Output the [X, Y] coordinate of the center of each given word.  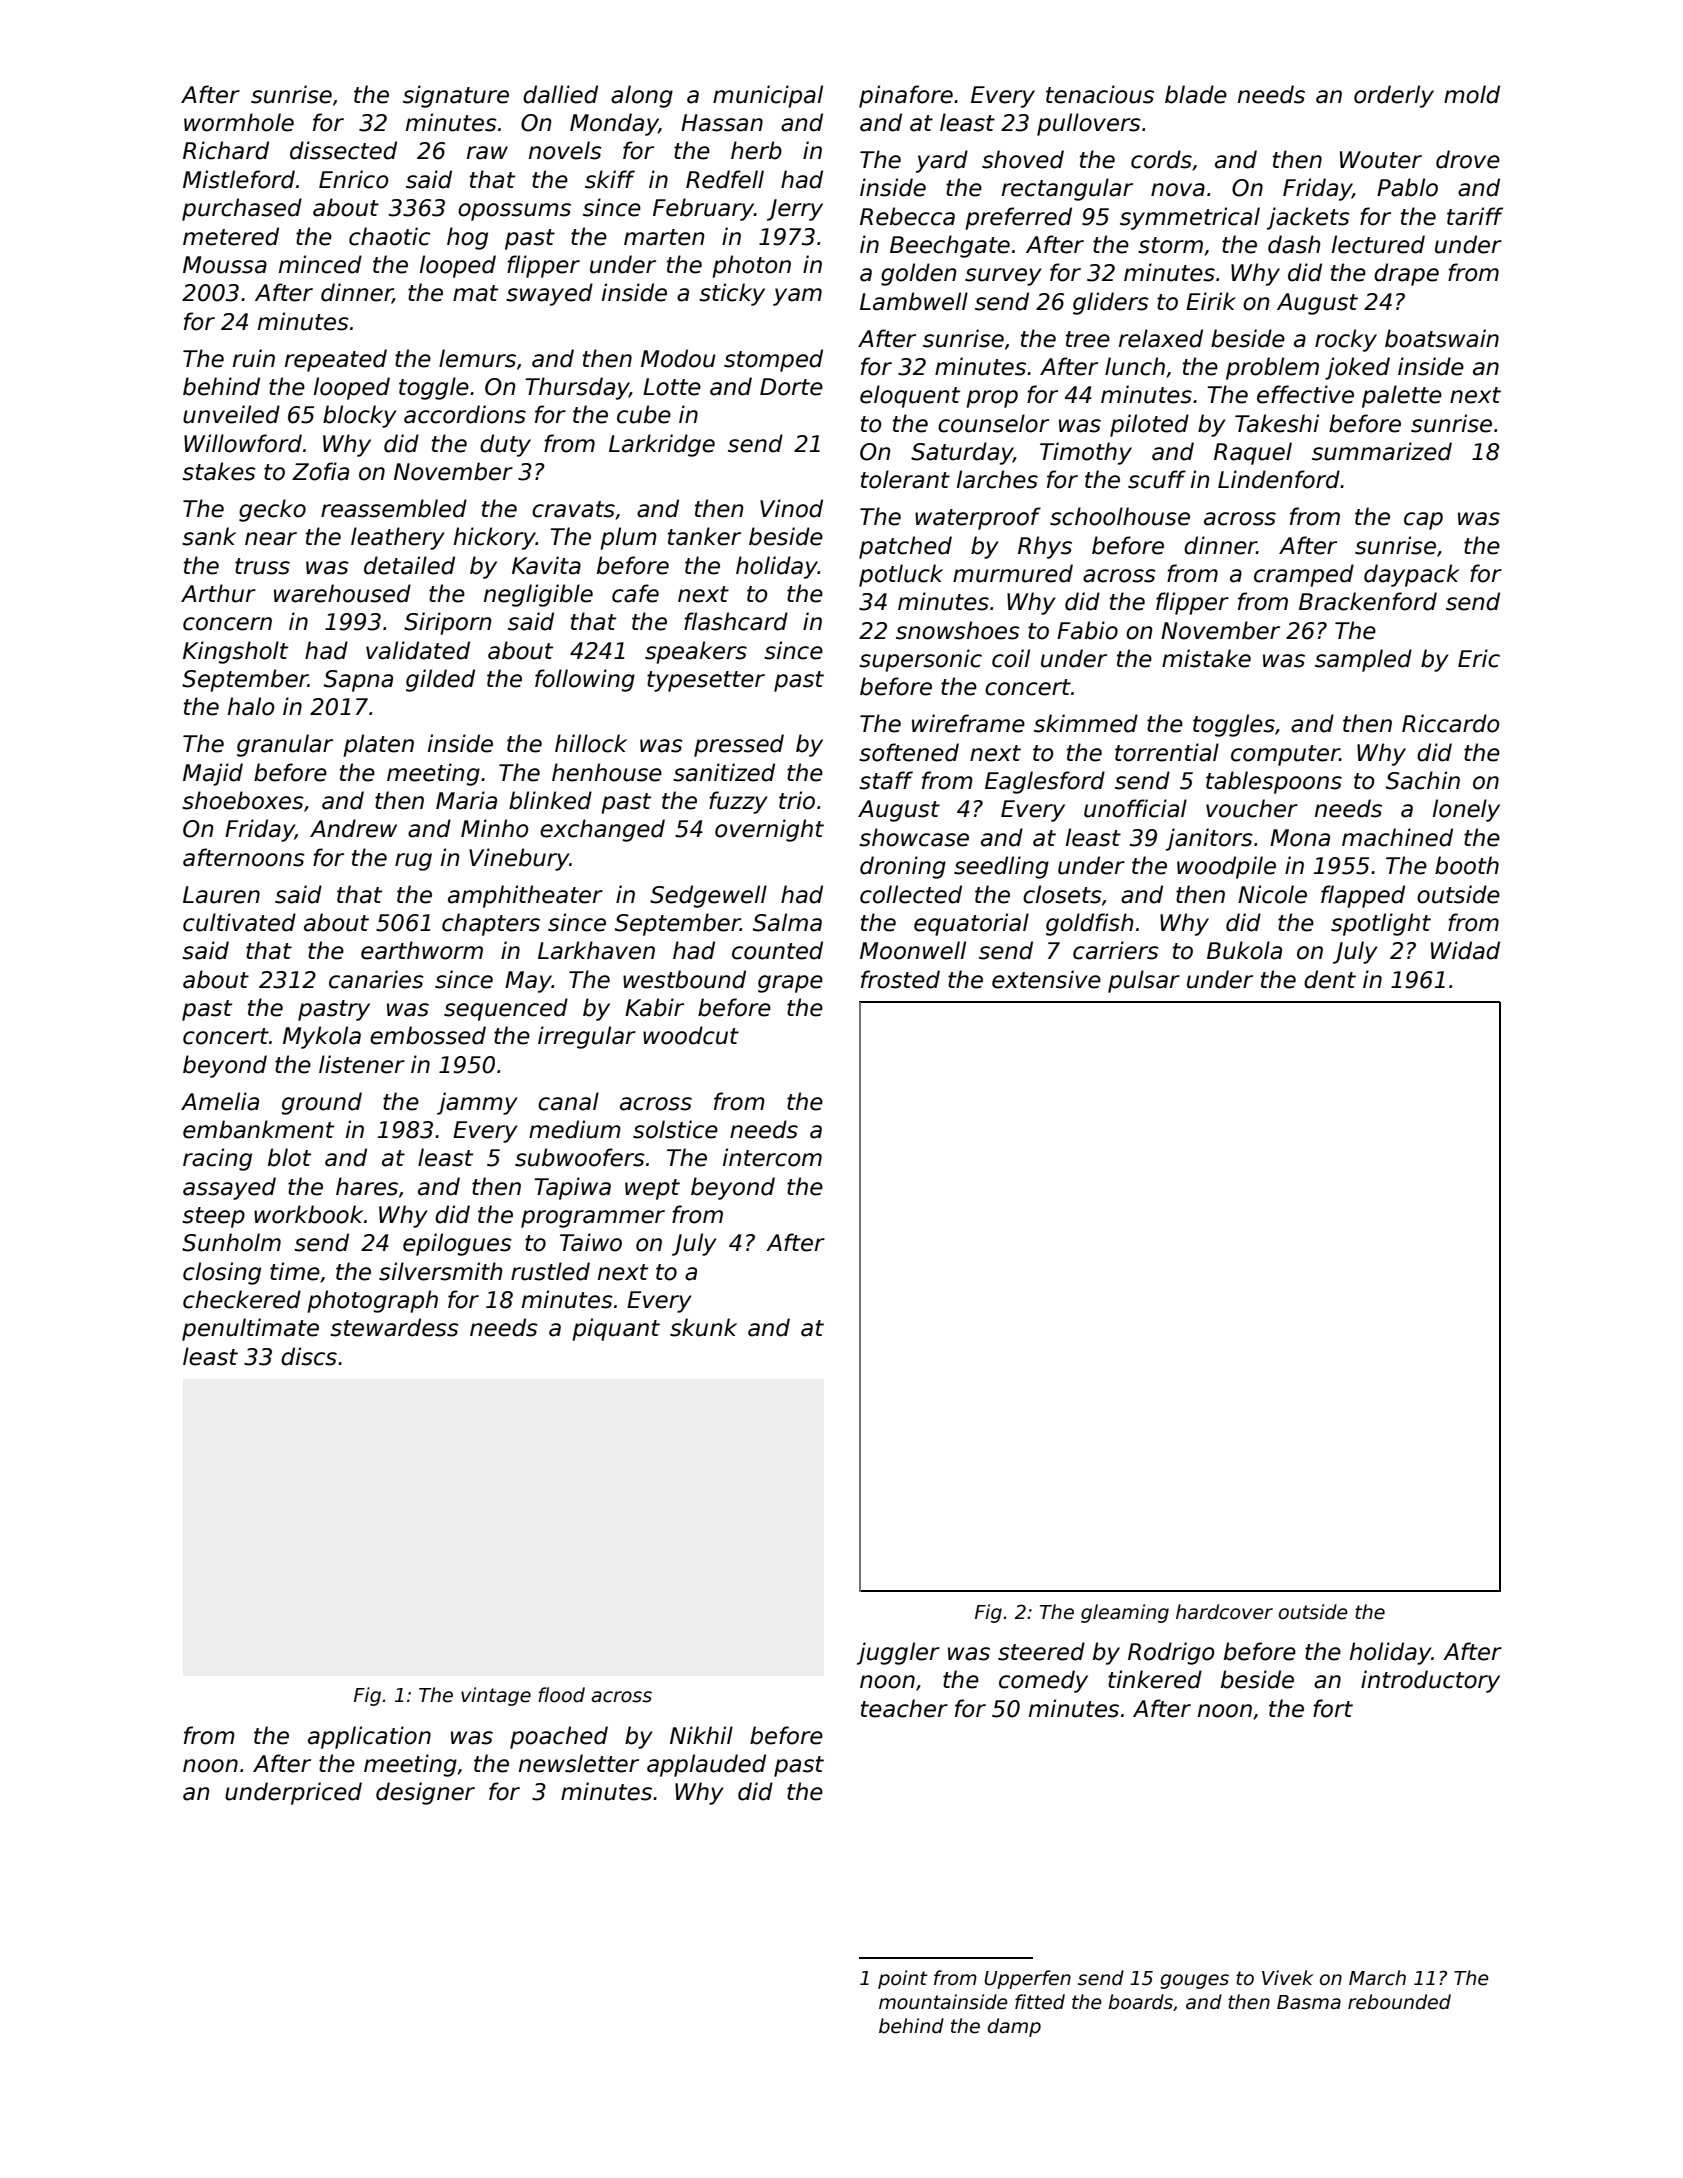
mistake [1206, 658]
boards [1140, 2002]
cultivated [239, 922]
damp [1014, 2027]
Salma [787, 922]
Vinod [791, 508]
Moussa [225, 265]
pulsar [1144, 981]
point [903, 1979]
